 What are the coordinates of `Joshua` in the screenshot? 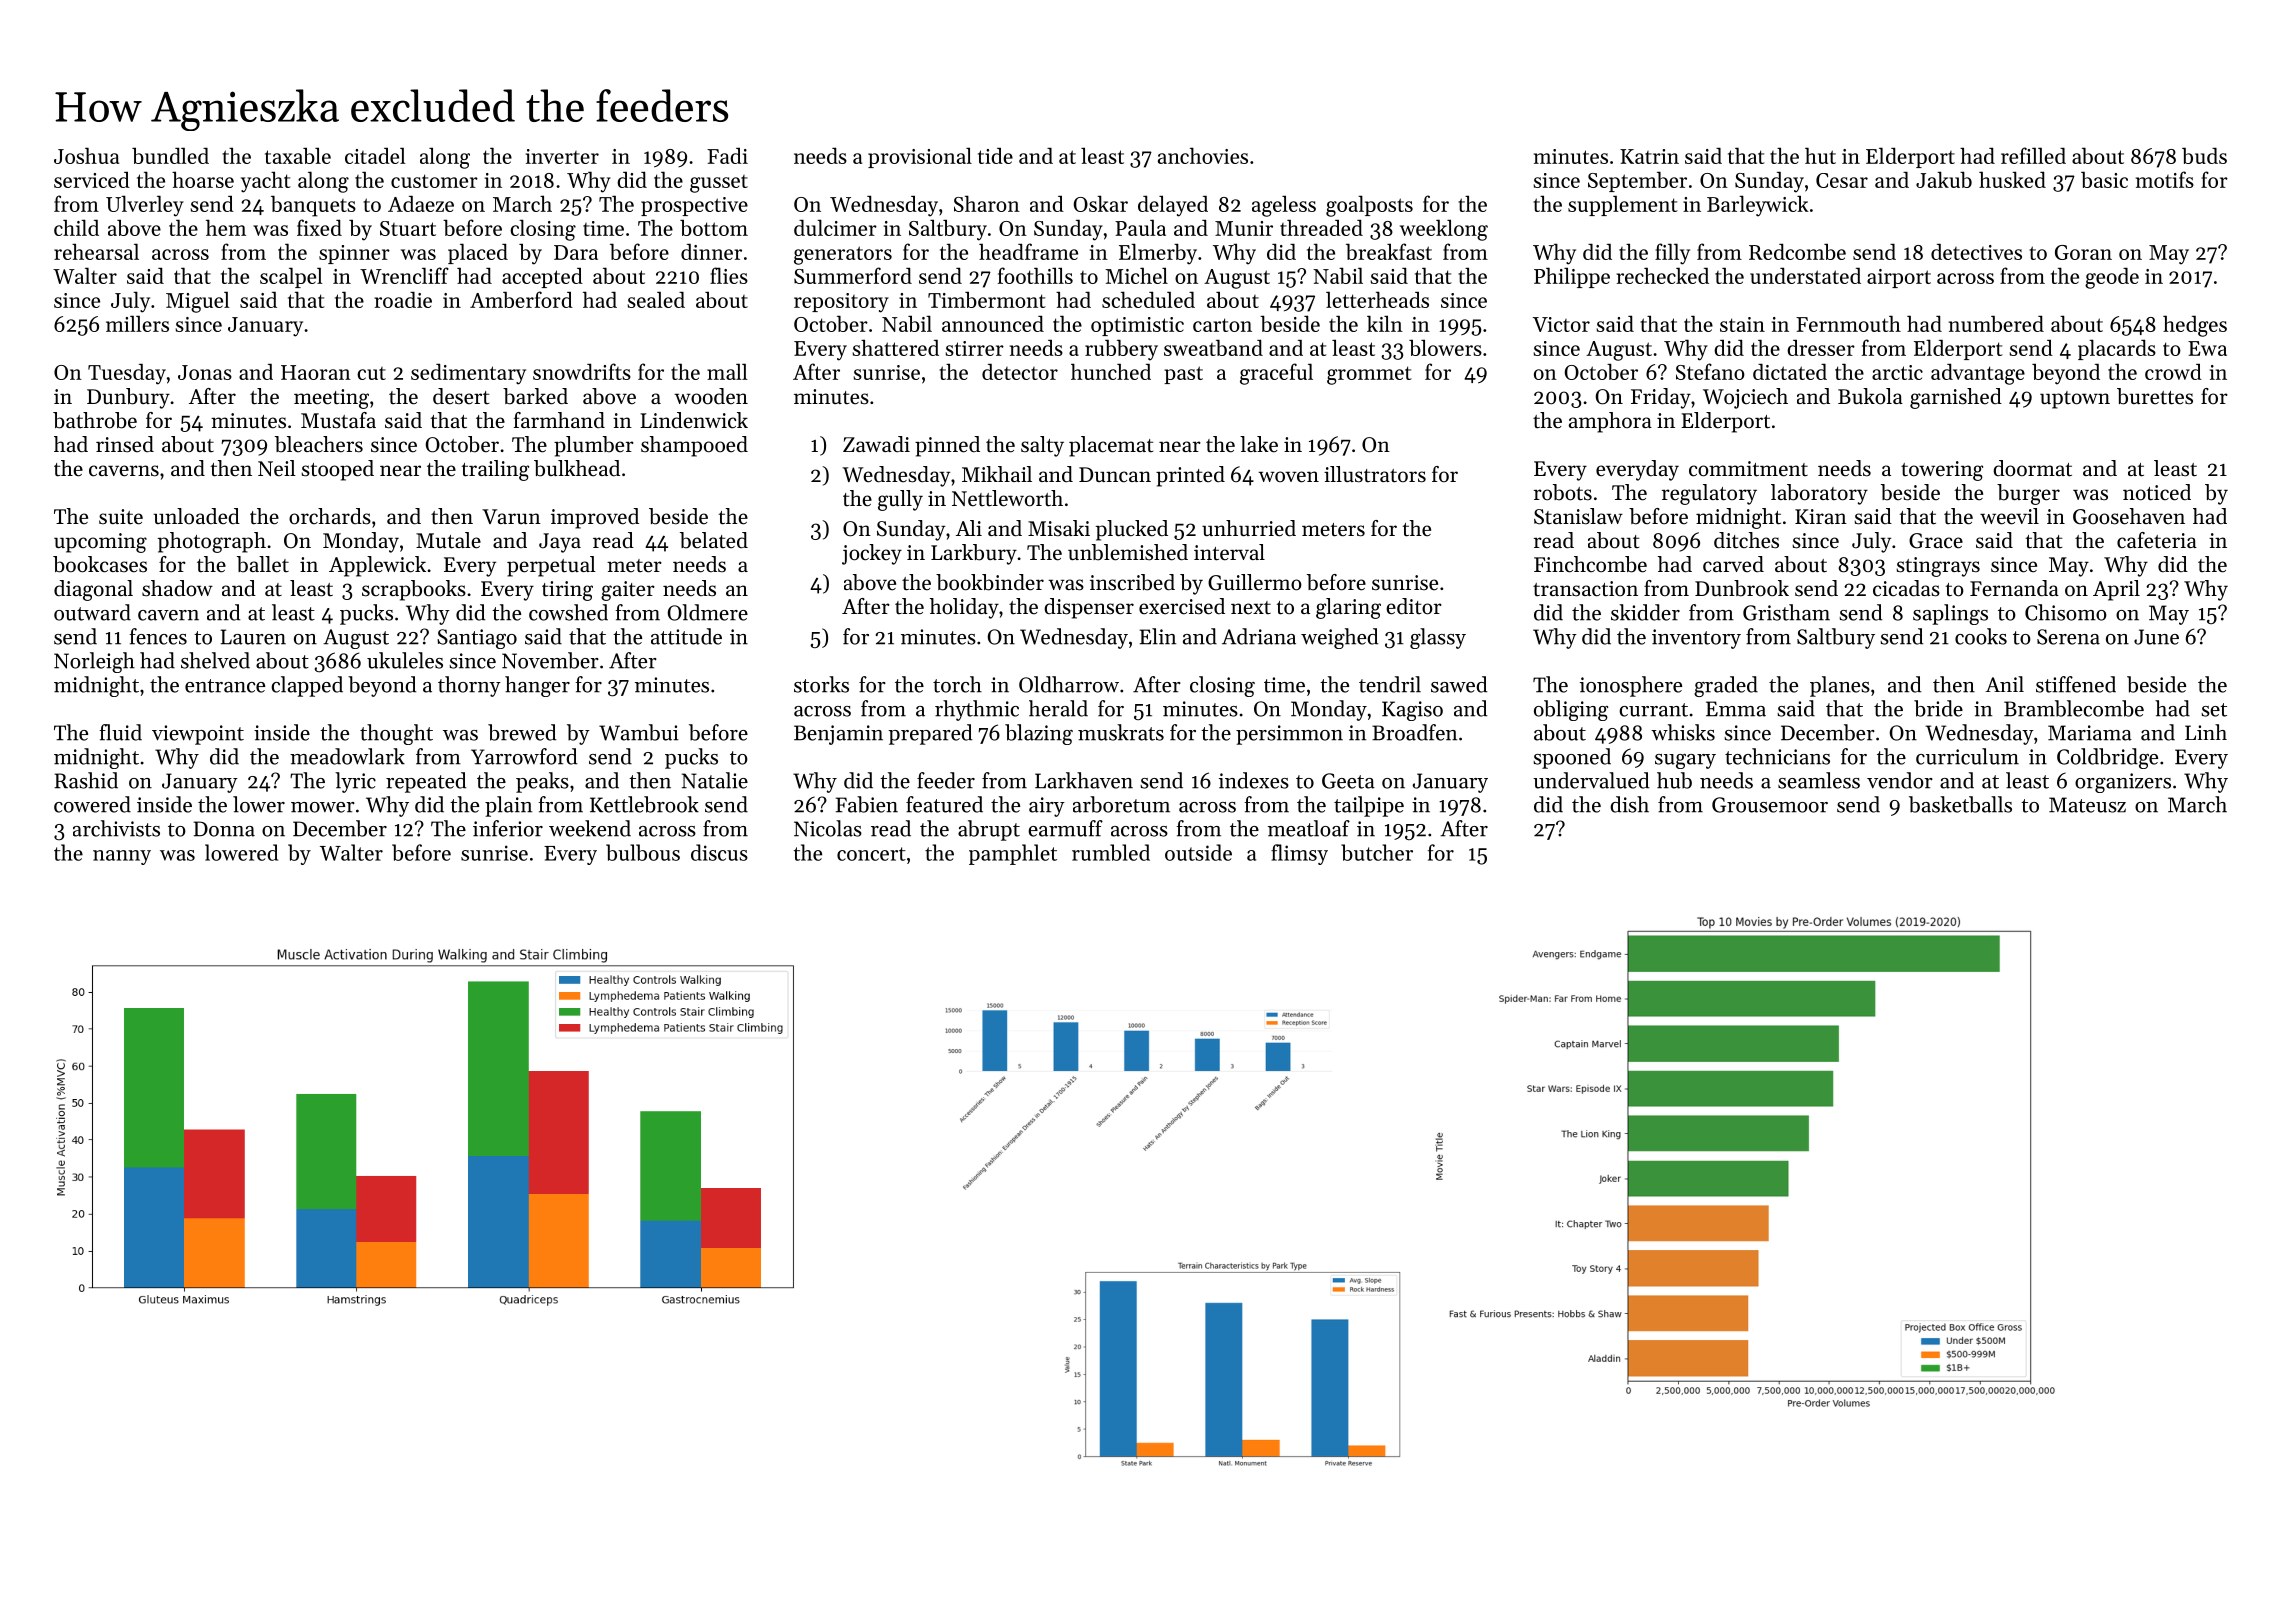 It's located at (86, 155).
